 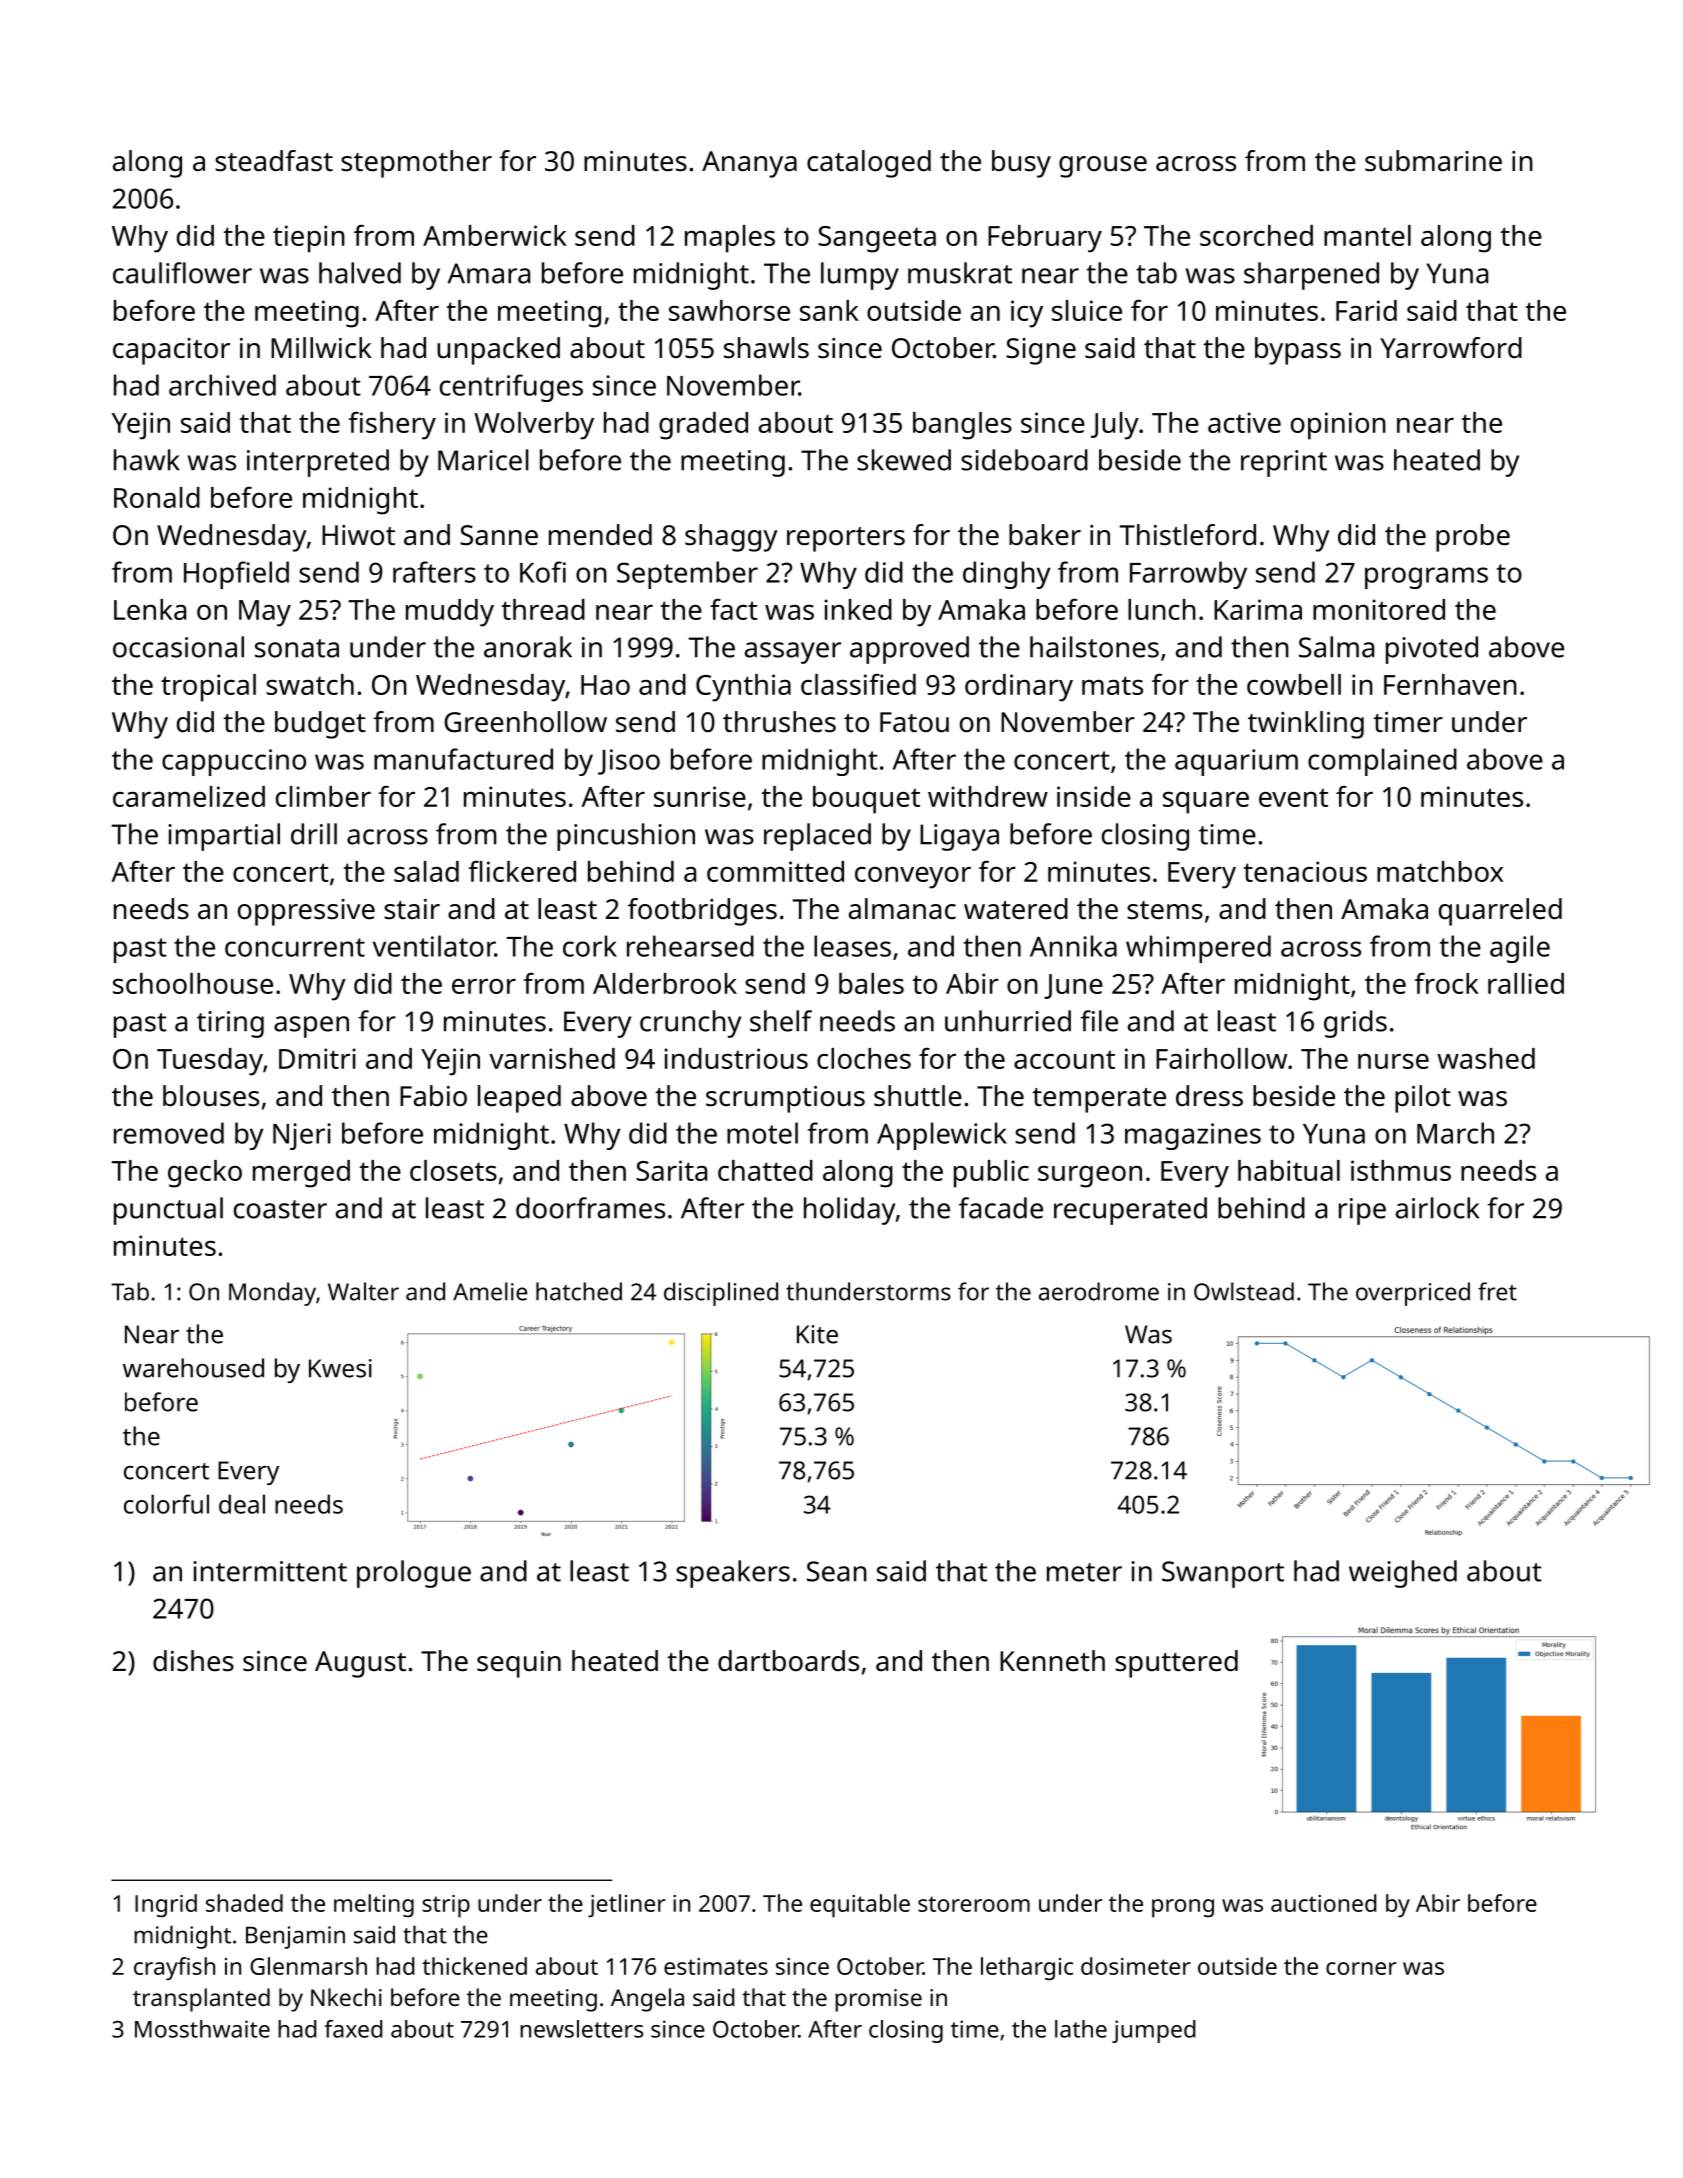 What do you see at coordinates (1403, 1574) in the page?
I see `weighed` at bounding box center [1403, 1574].
